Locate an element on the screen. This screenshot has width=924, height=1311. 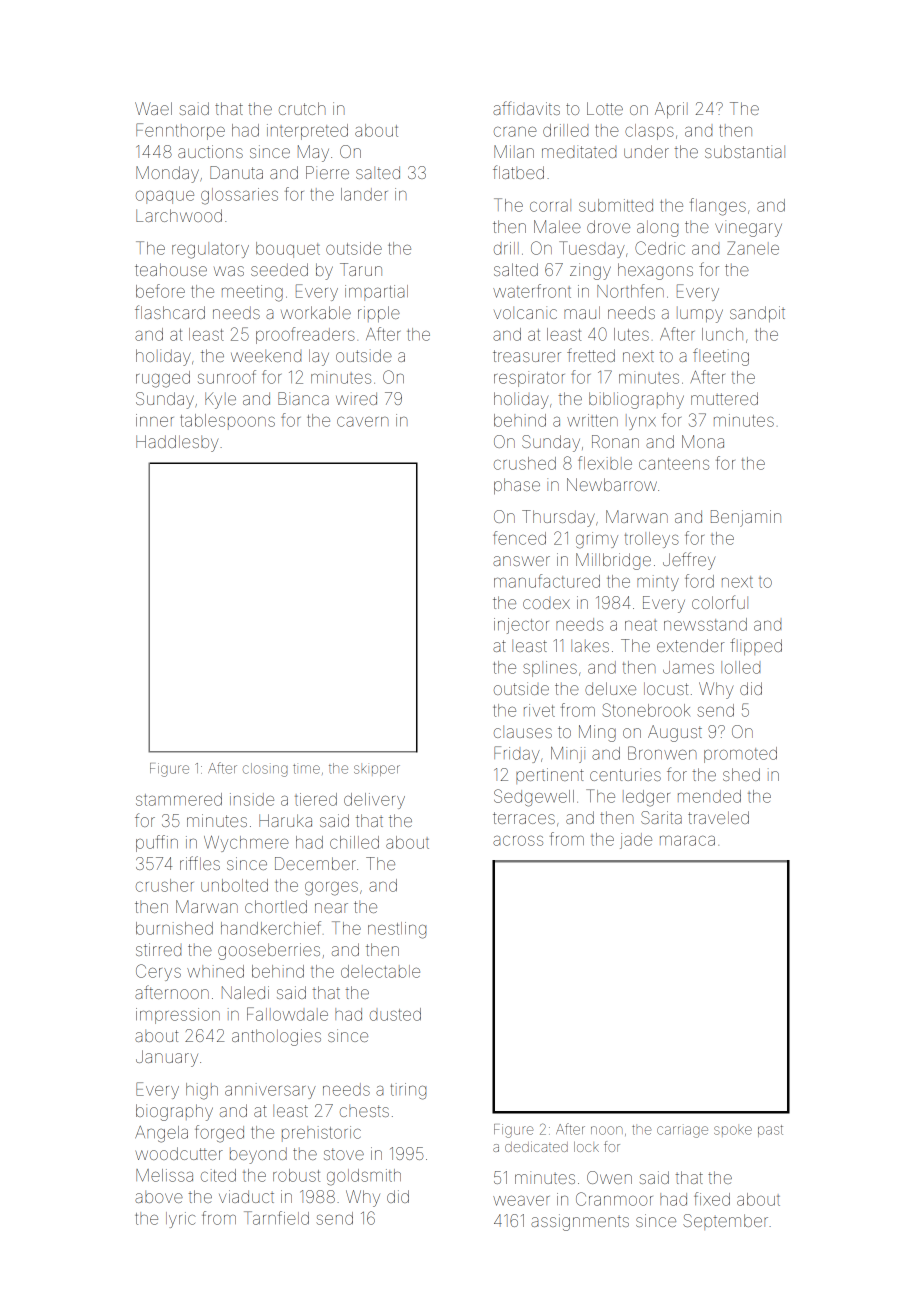
sandpit is located at coordinates (757, 314).
